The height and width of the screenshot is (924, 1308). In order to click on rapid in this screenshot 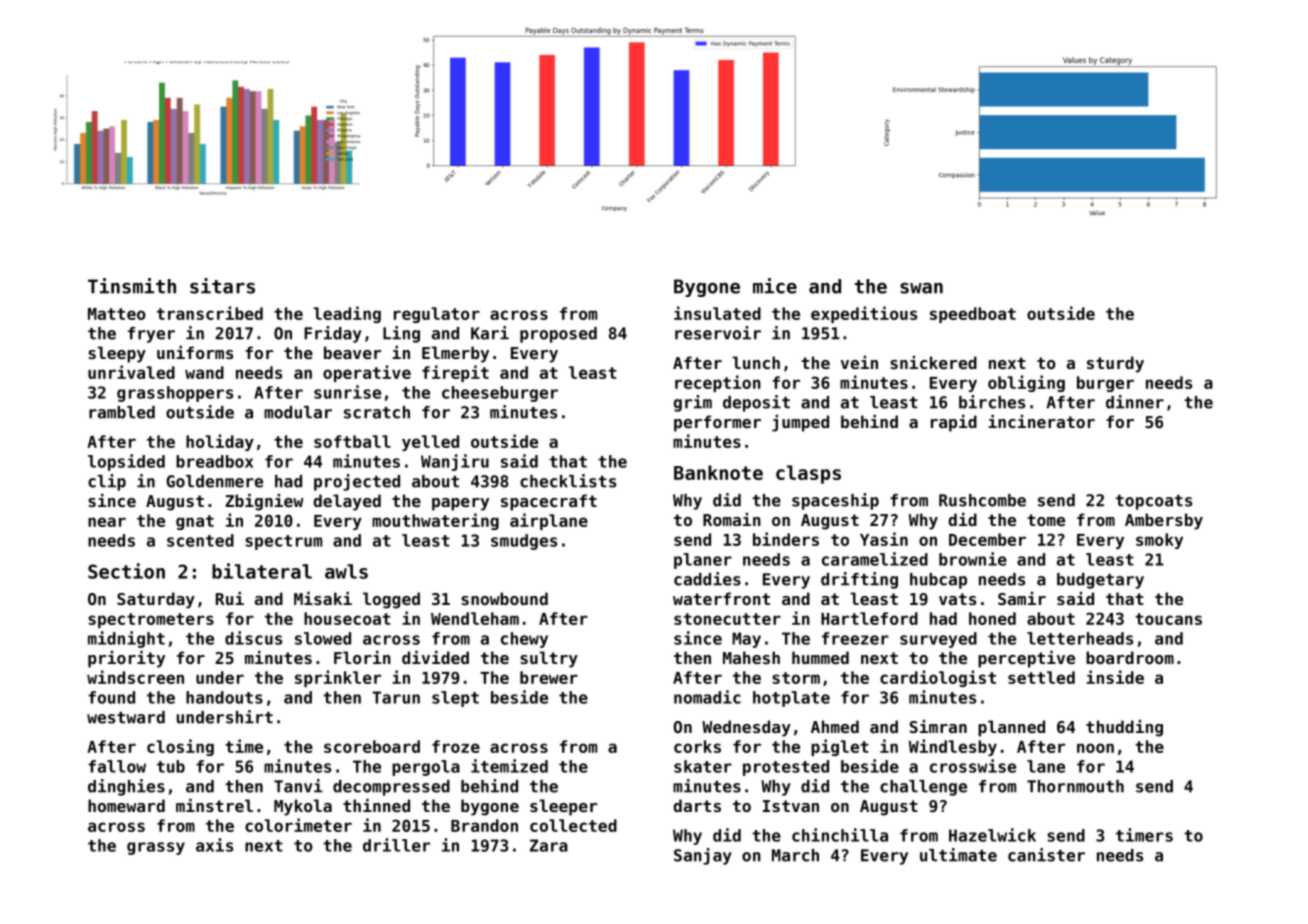, I will do `click(954, 423)`.
